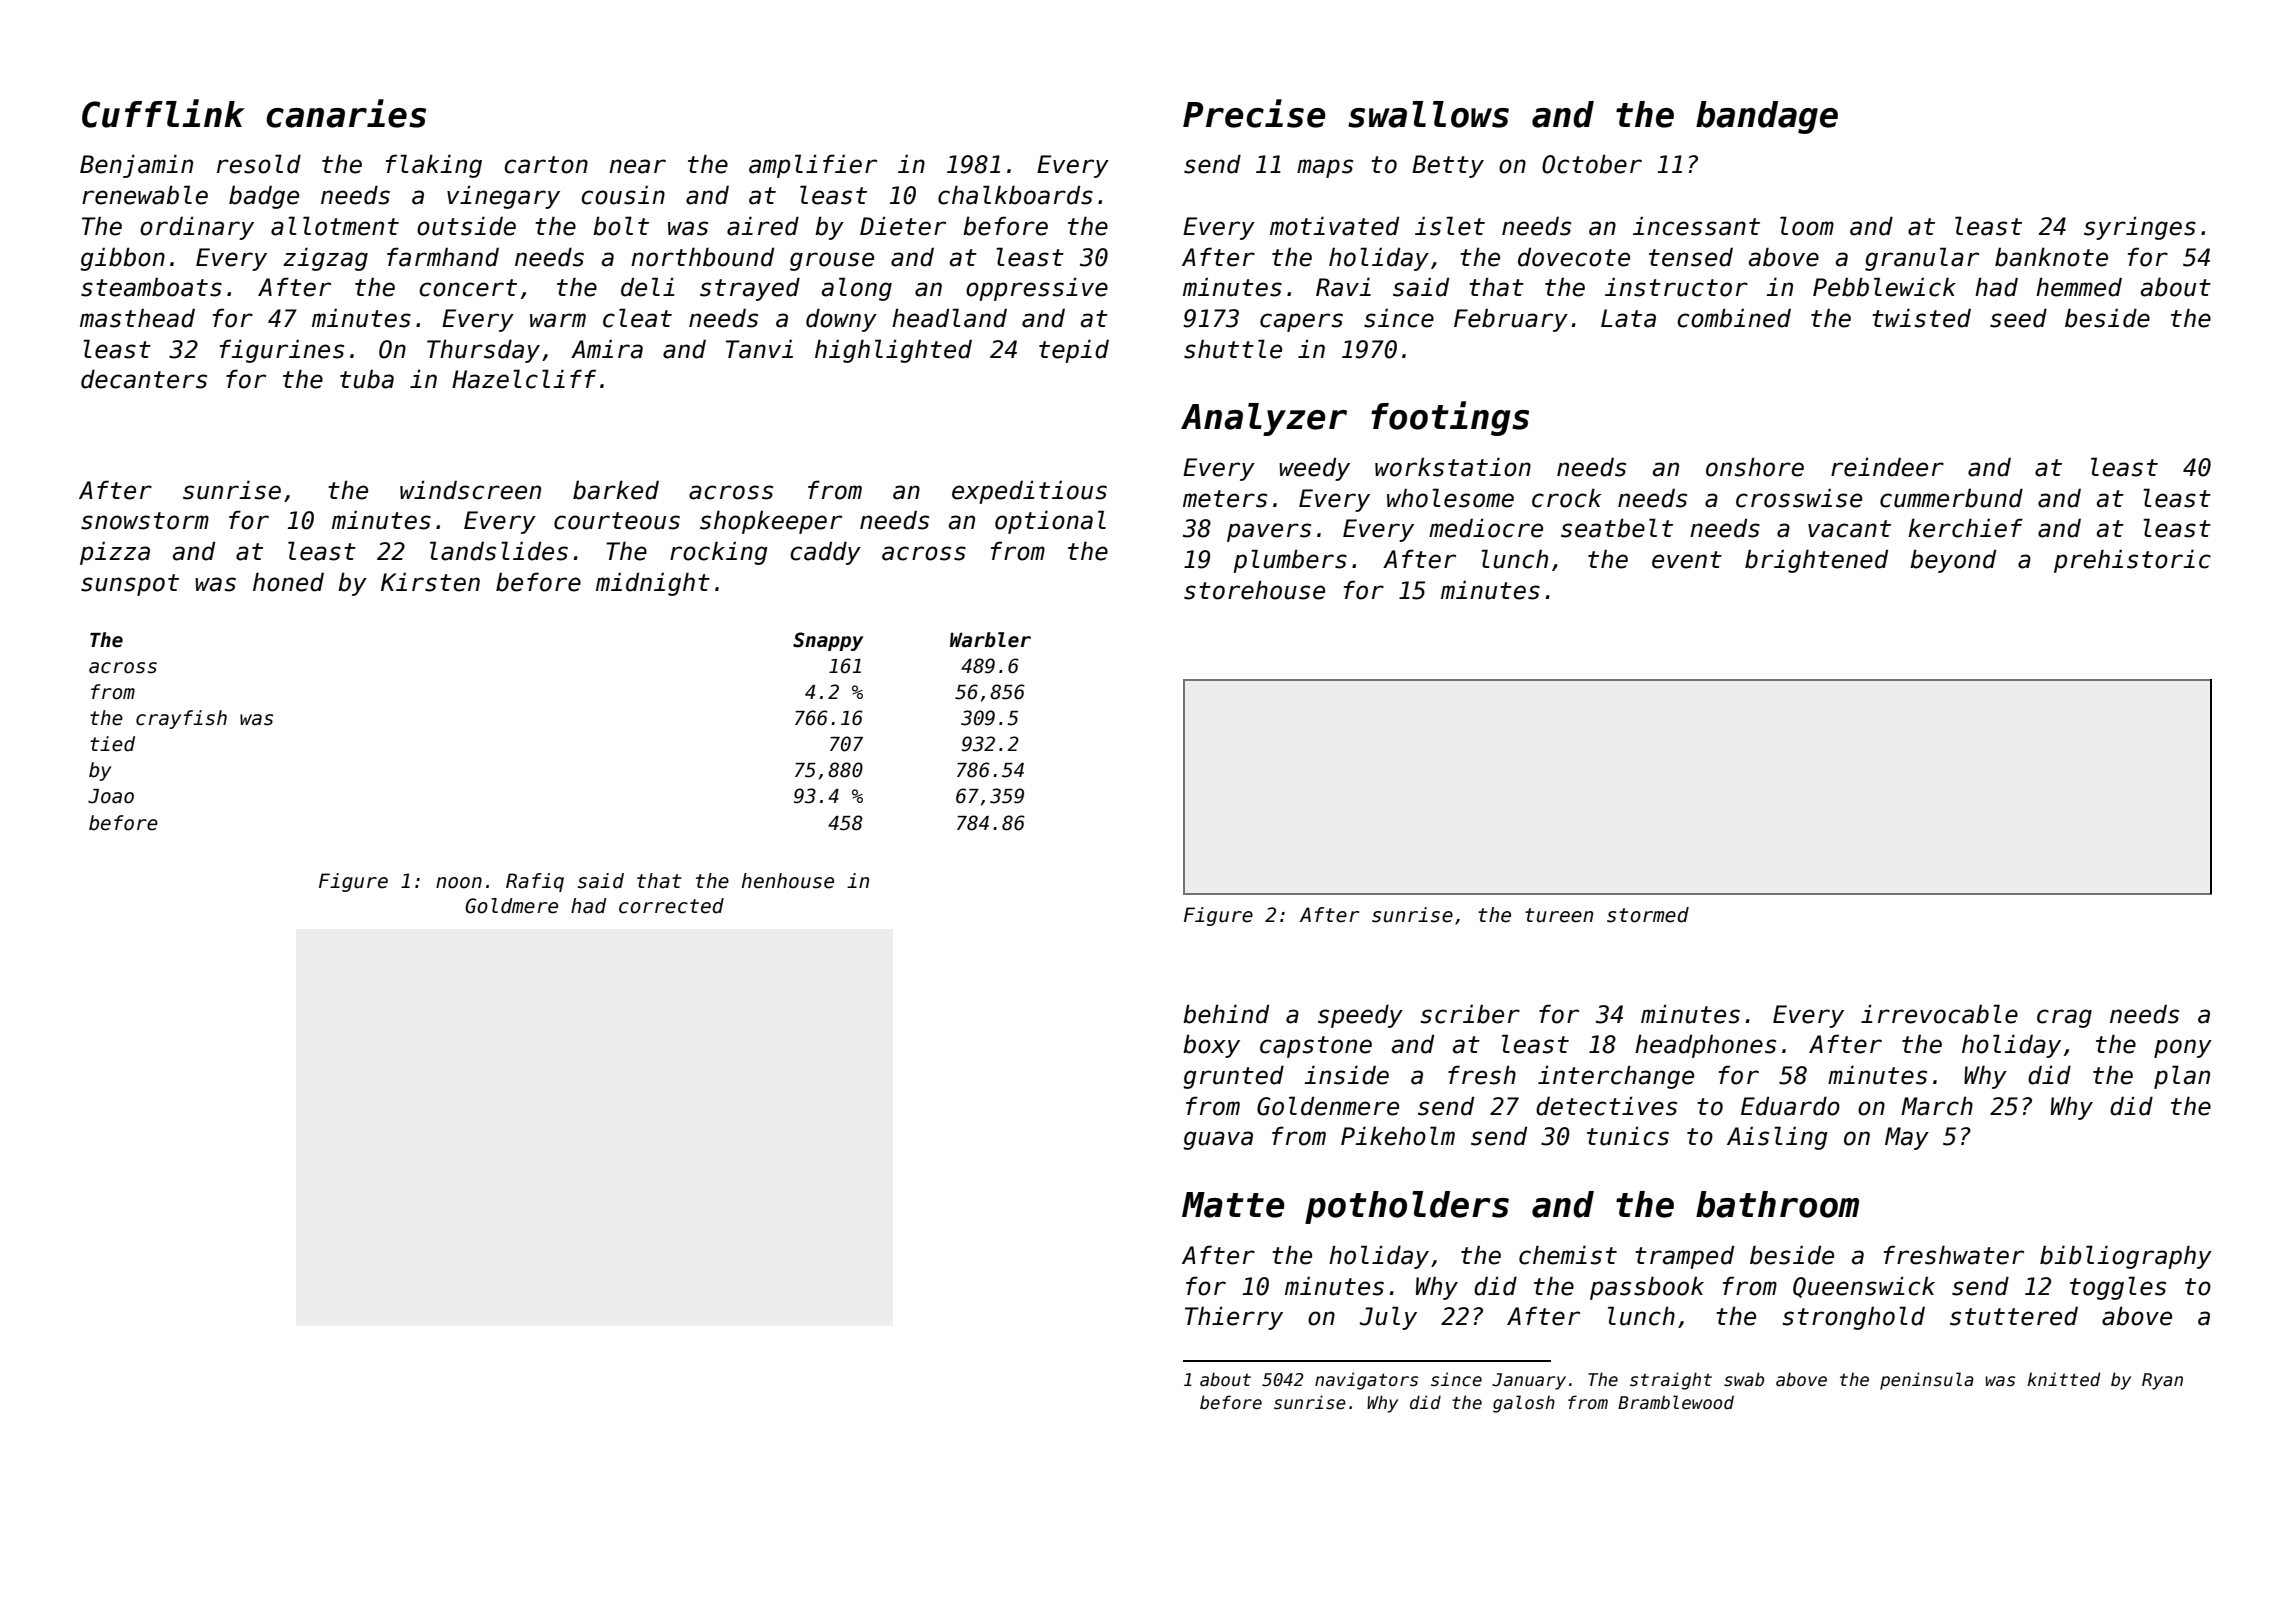 Image resolution: width=2292 pixels, height=1620 pixels. Describe the element at coordinates (122, 259) in the page. I see `gibbon` at that location.
